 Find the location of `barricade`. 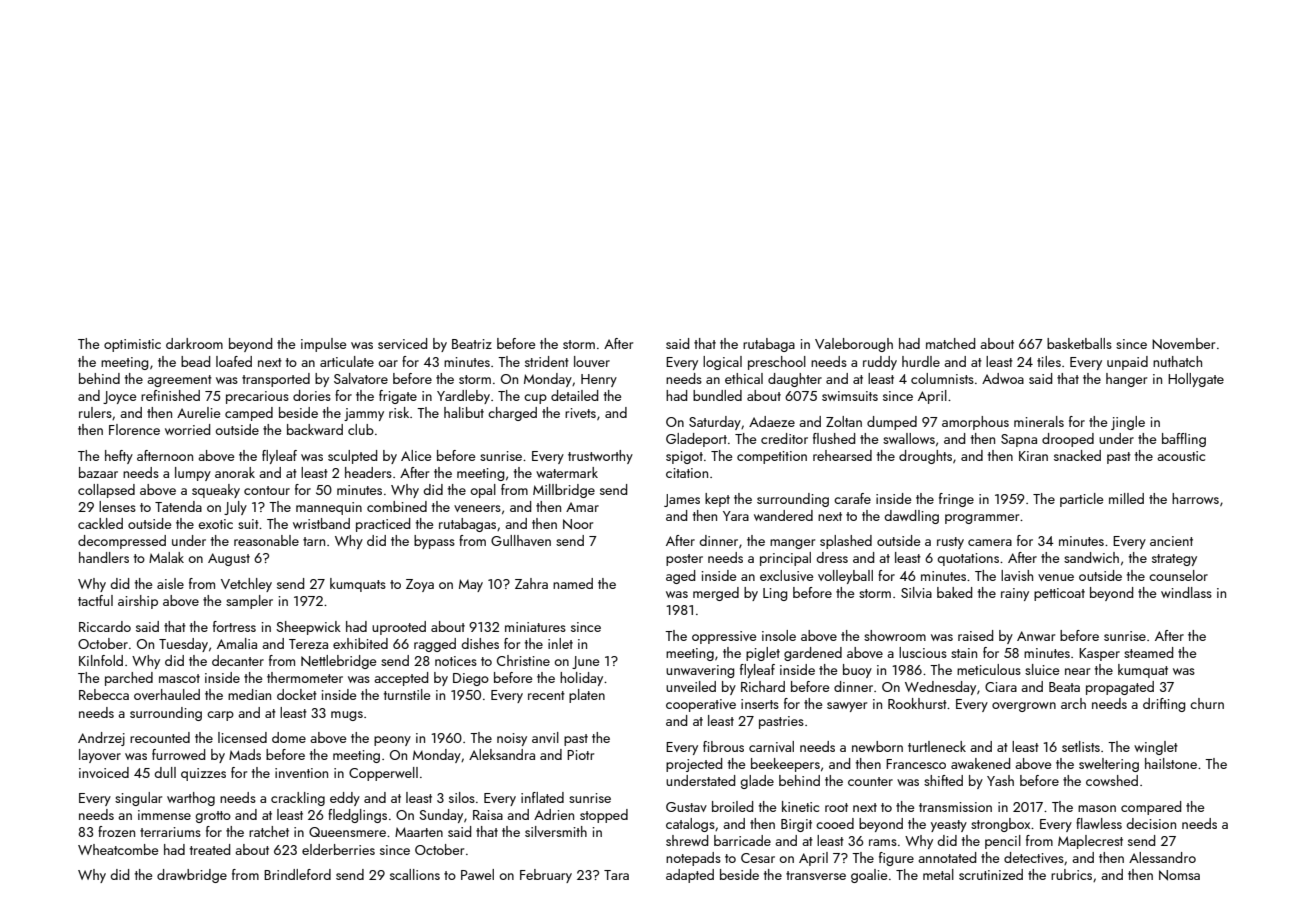

barricade is located at coordinates (742, 840).
